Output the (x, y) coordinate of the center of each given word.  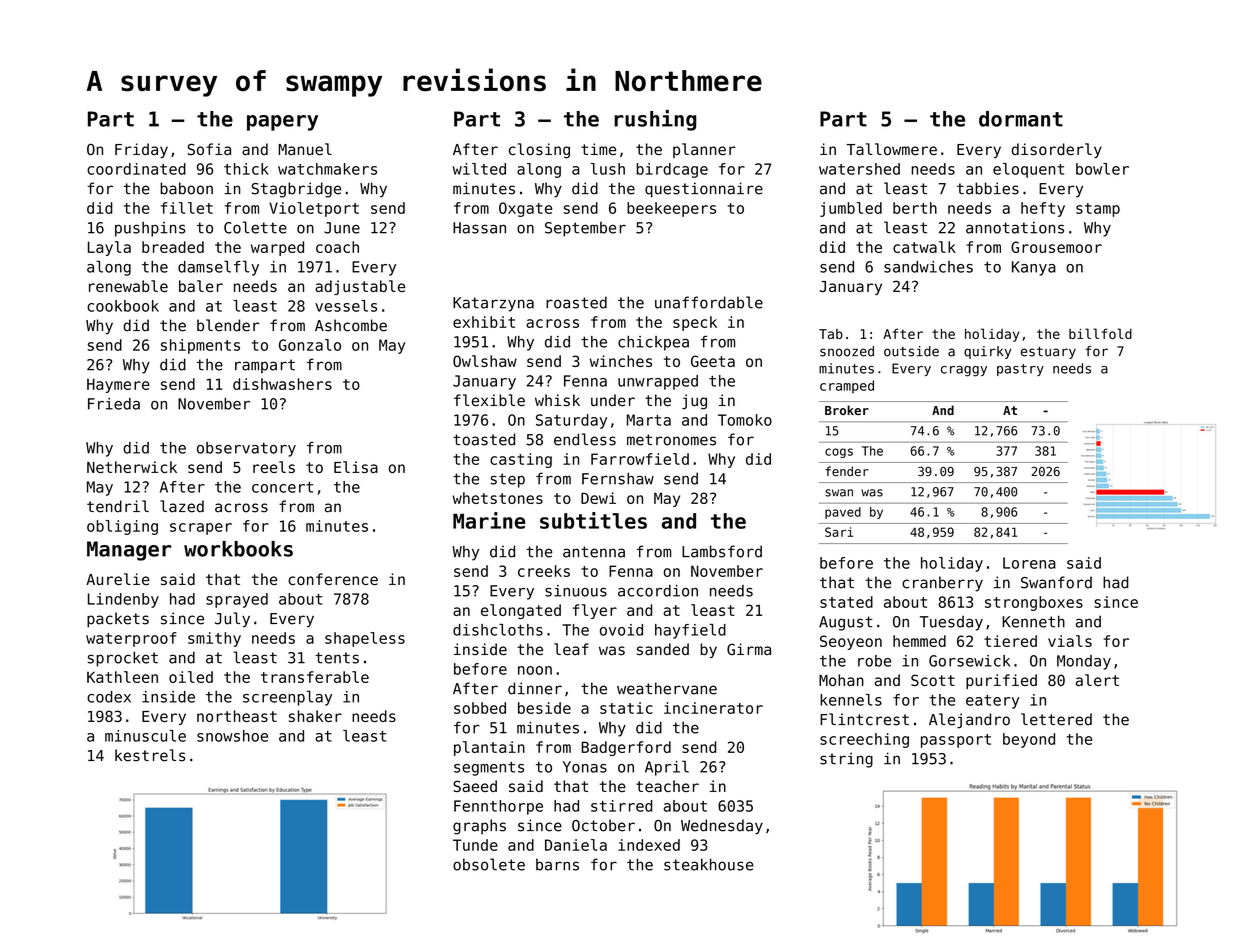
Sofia (209, 149)
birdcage (672, 170)
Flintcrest (864, 719)
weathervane (667, 688)
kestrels (150, 755)
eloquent (1028, 170)
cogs (839, 453)
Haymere (118, 385)
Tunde (475, 845)
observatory (246, 449)
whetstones (498, 498)
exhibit (484, 322)
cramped (847, 387)
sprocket (123, 659)
